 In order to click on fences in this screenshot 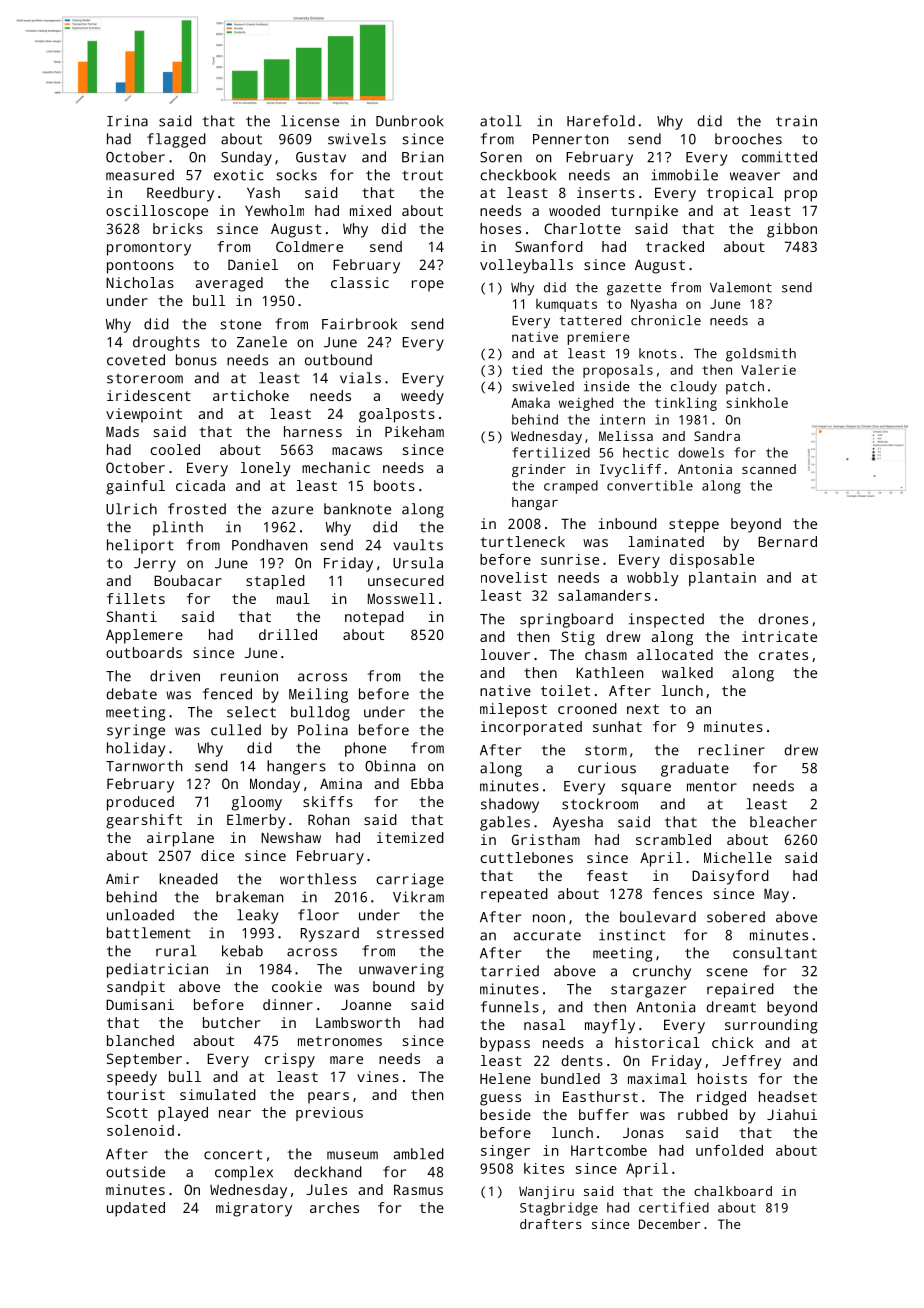, I will do `click(677, 893)`.
